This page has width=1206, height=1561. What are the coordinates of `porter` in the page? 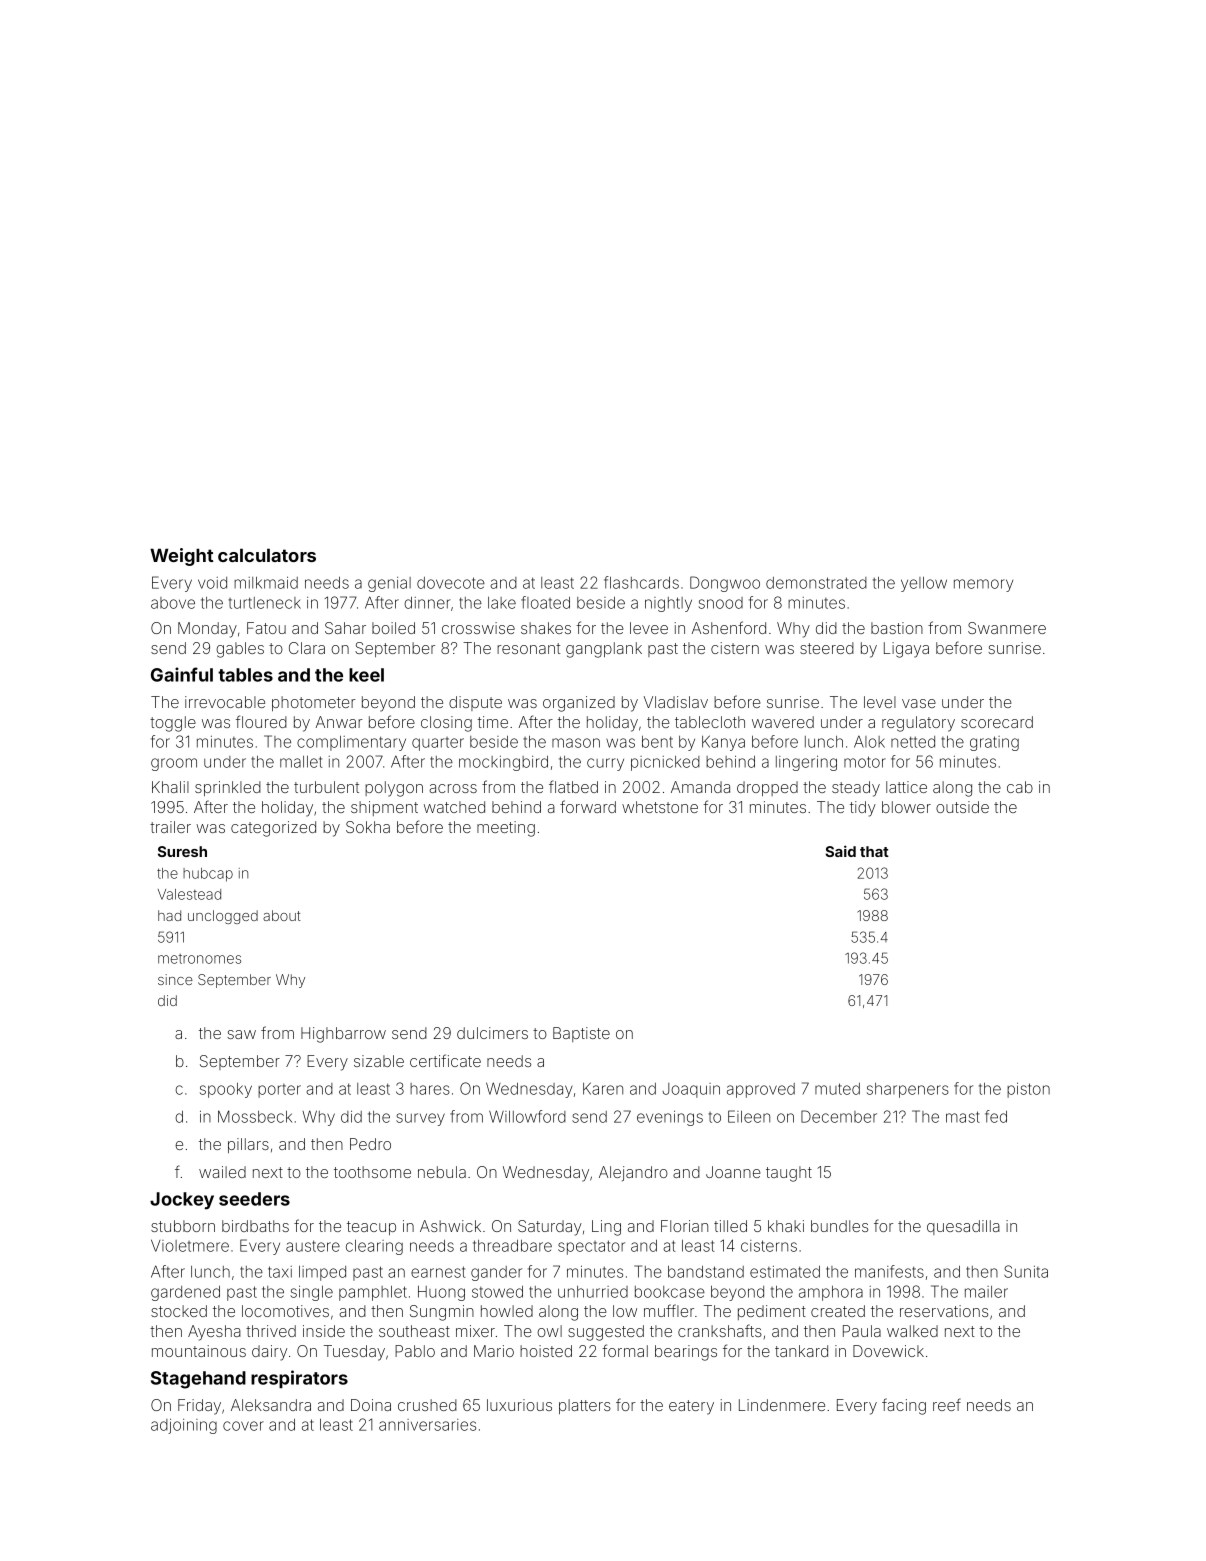 It's located at (279, 1091).
